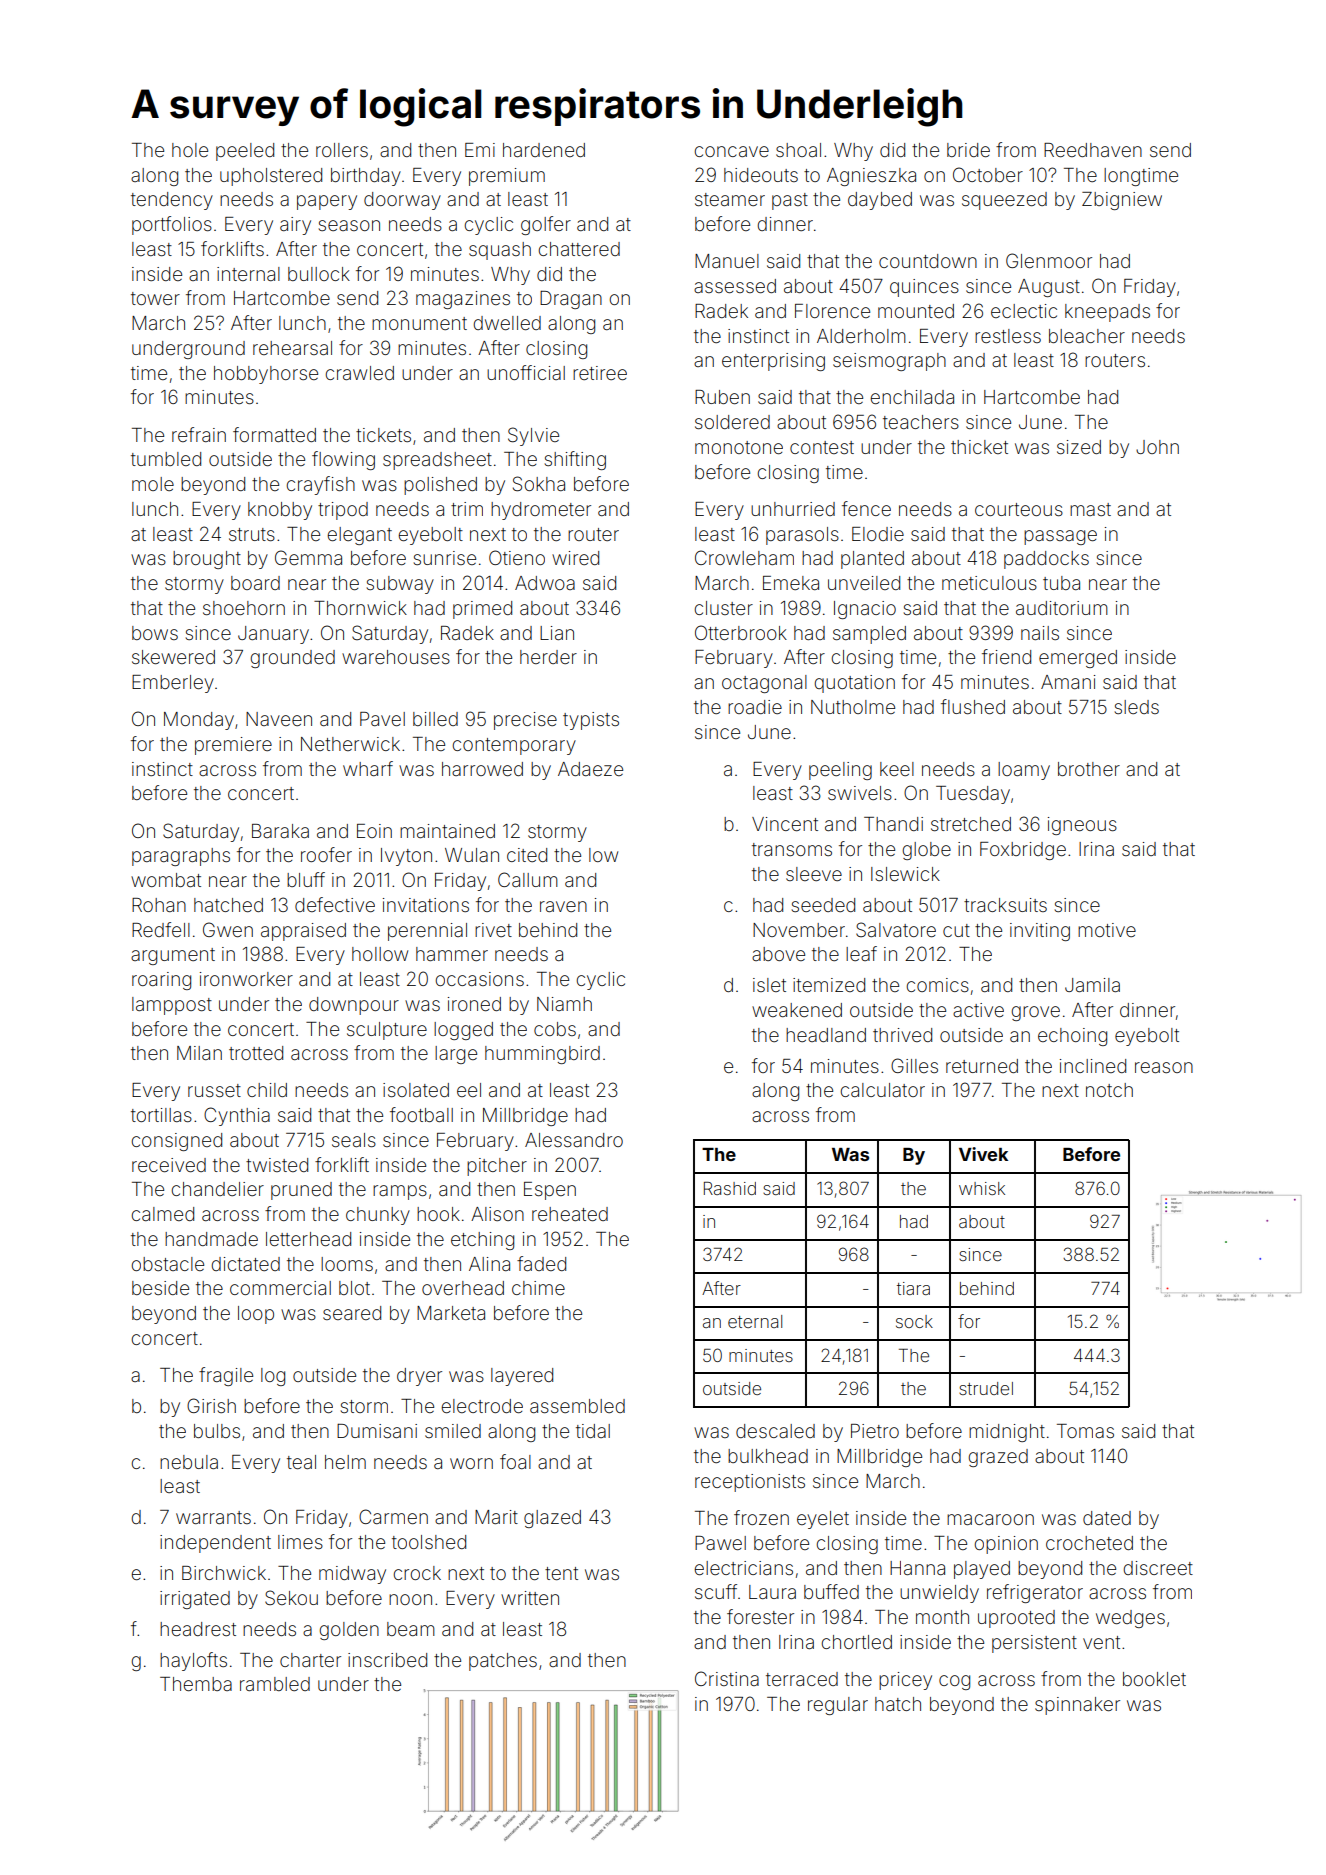  What do you see at coordinates (275, 1684) in the screenshot?
I see `rambled` at bounding box center [275, 1684].
